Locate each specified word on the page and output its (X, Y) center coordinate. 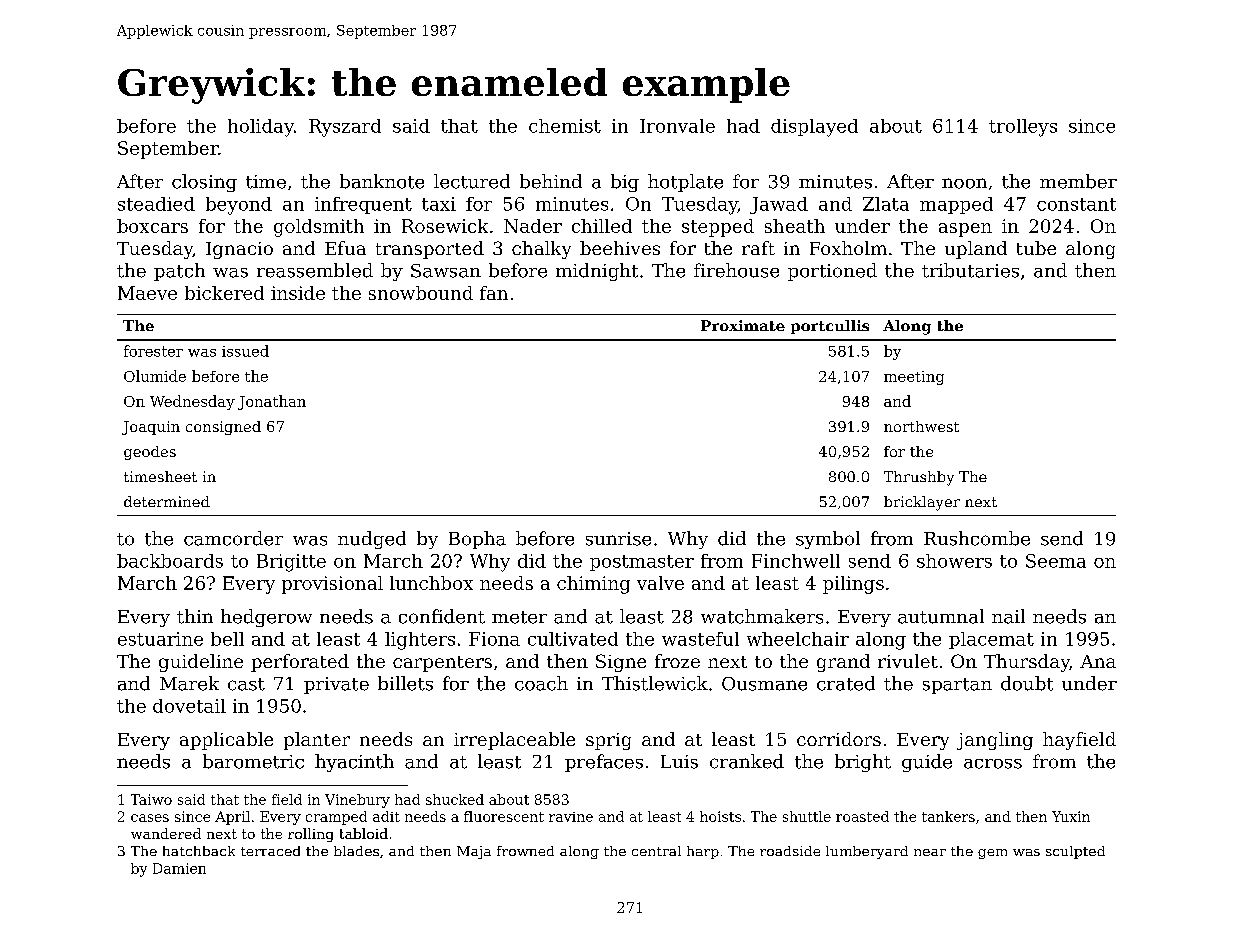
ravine (571, 817)
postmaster (642, 563)
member (1078, 181)
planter (317, 741)
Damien (179, 868)
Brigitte (291, 563)
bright (863, 763)
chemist (565, 126)
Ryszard (345, 128)
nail (1008, 616)
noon (964, 183)
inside (298, 293)
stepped (718, 228)
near (930, 852)
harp (703, 852)
